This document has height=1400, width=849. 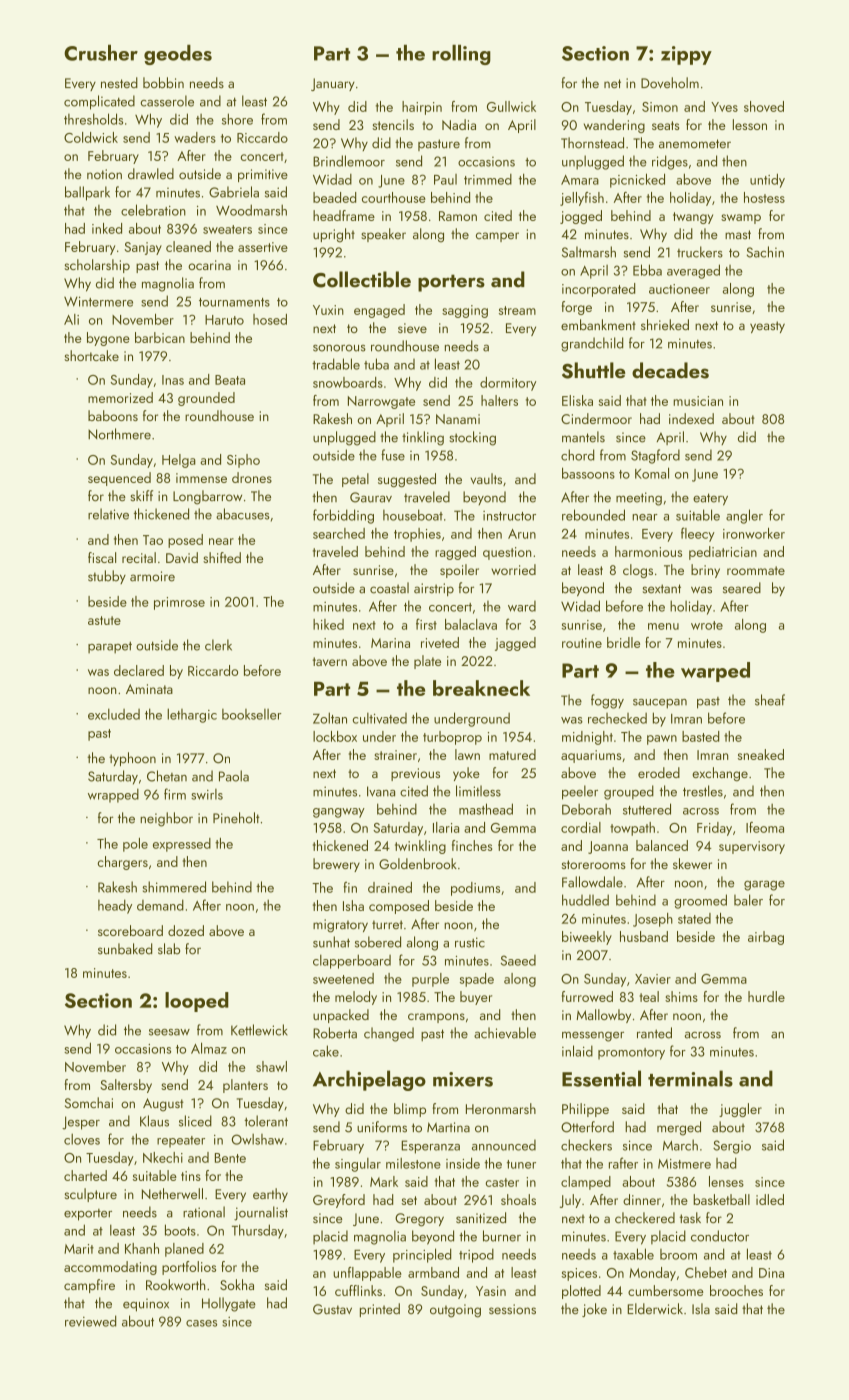 What do you see at coordinates (700, 736) in the document?
I see `basted` at bounding box center [700, 736].
